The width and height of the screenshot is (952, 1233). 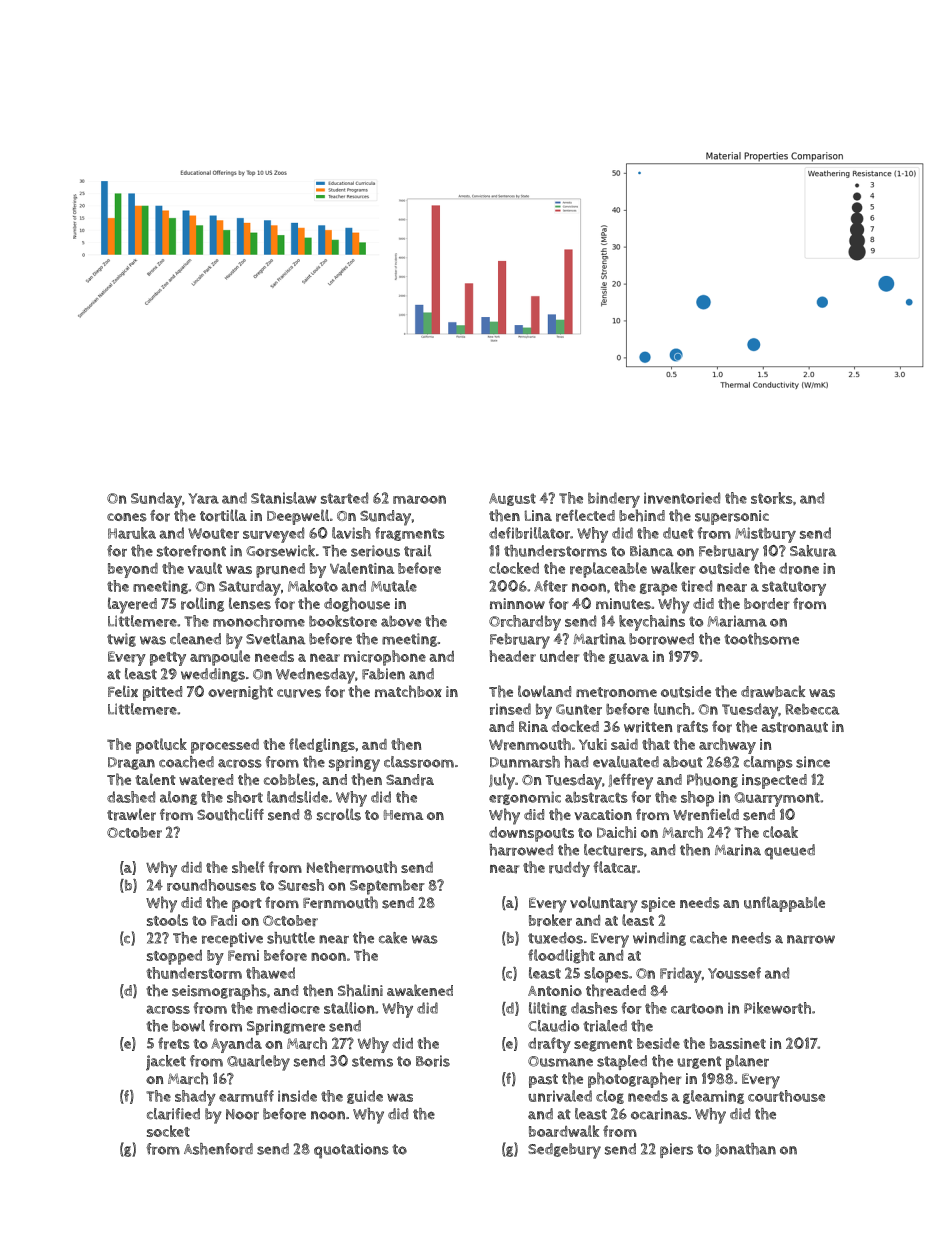 What do you see at coordinates (525, 798) in the screenshot?
I see `ergonomic` at bounding box center [525, 798].
